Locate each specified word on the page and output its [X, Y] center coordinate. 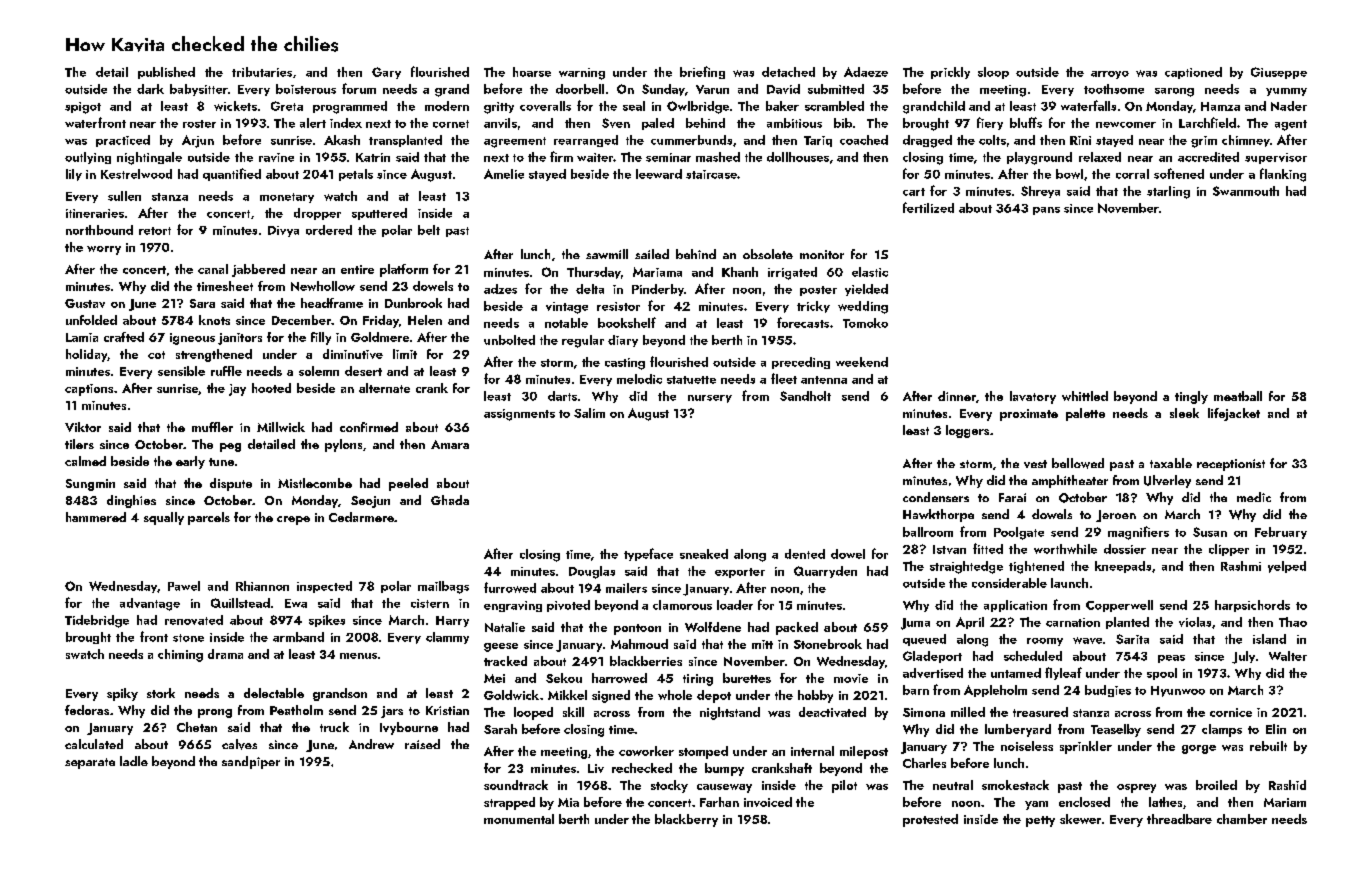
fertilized [928, 207]
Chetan [197, 727]
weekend [862, 362]
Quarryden [825, 572]
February [1281, 533]
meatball [1238, 396]
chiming [180, 655]
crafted [124, 337]
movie [851, 678]
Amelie [504, 174]
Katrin [373, 157]
